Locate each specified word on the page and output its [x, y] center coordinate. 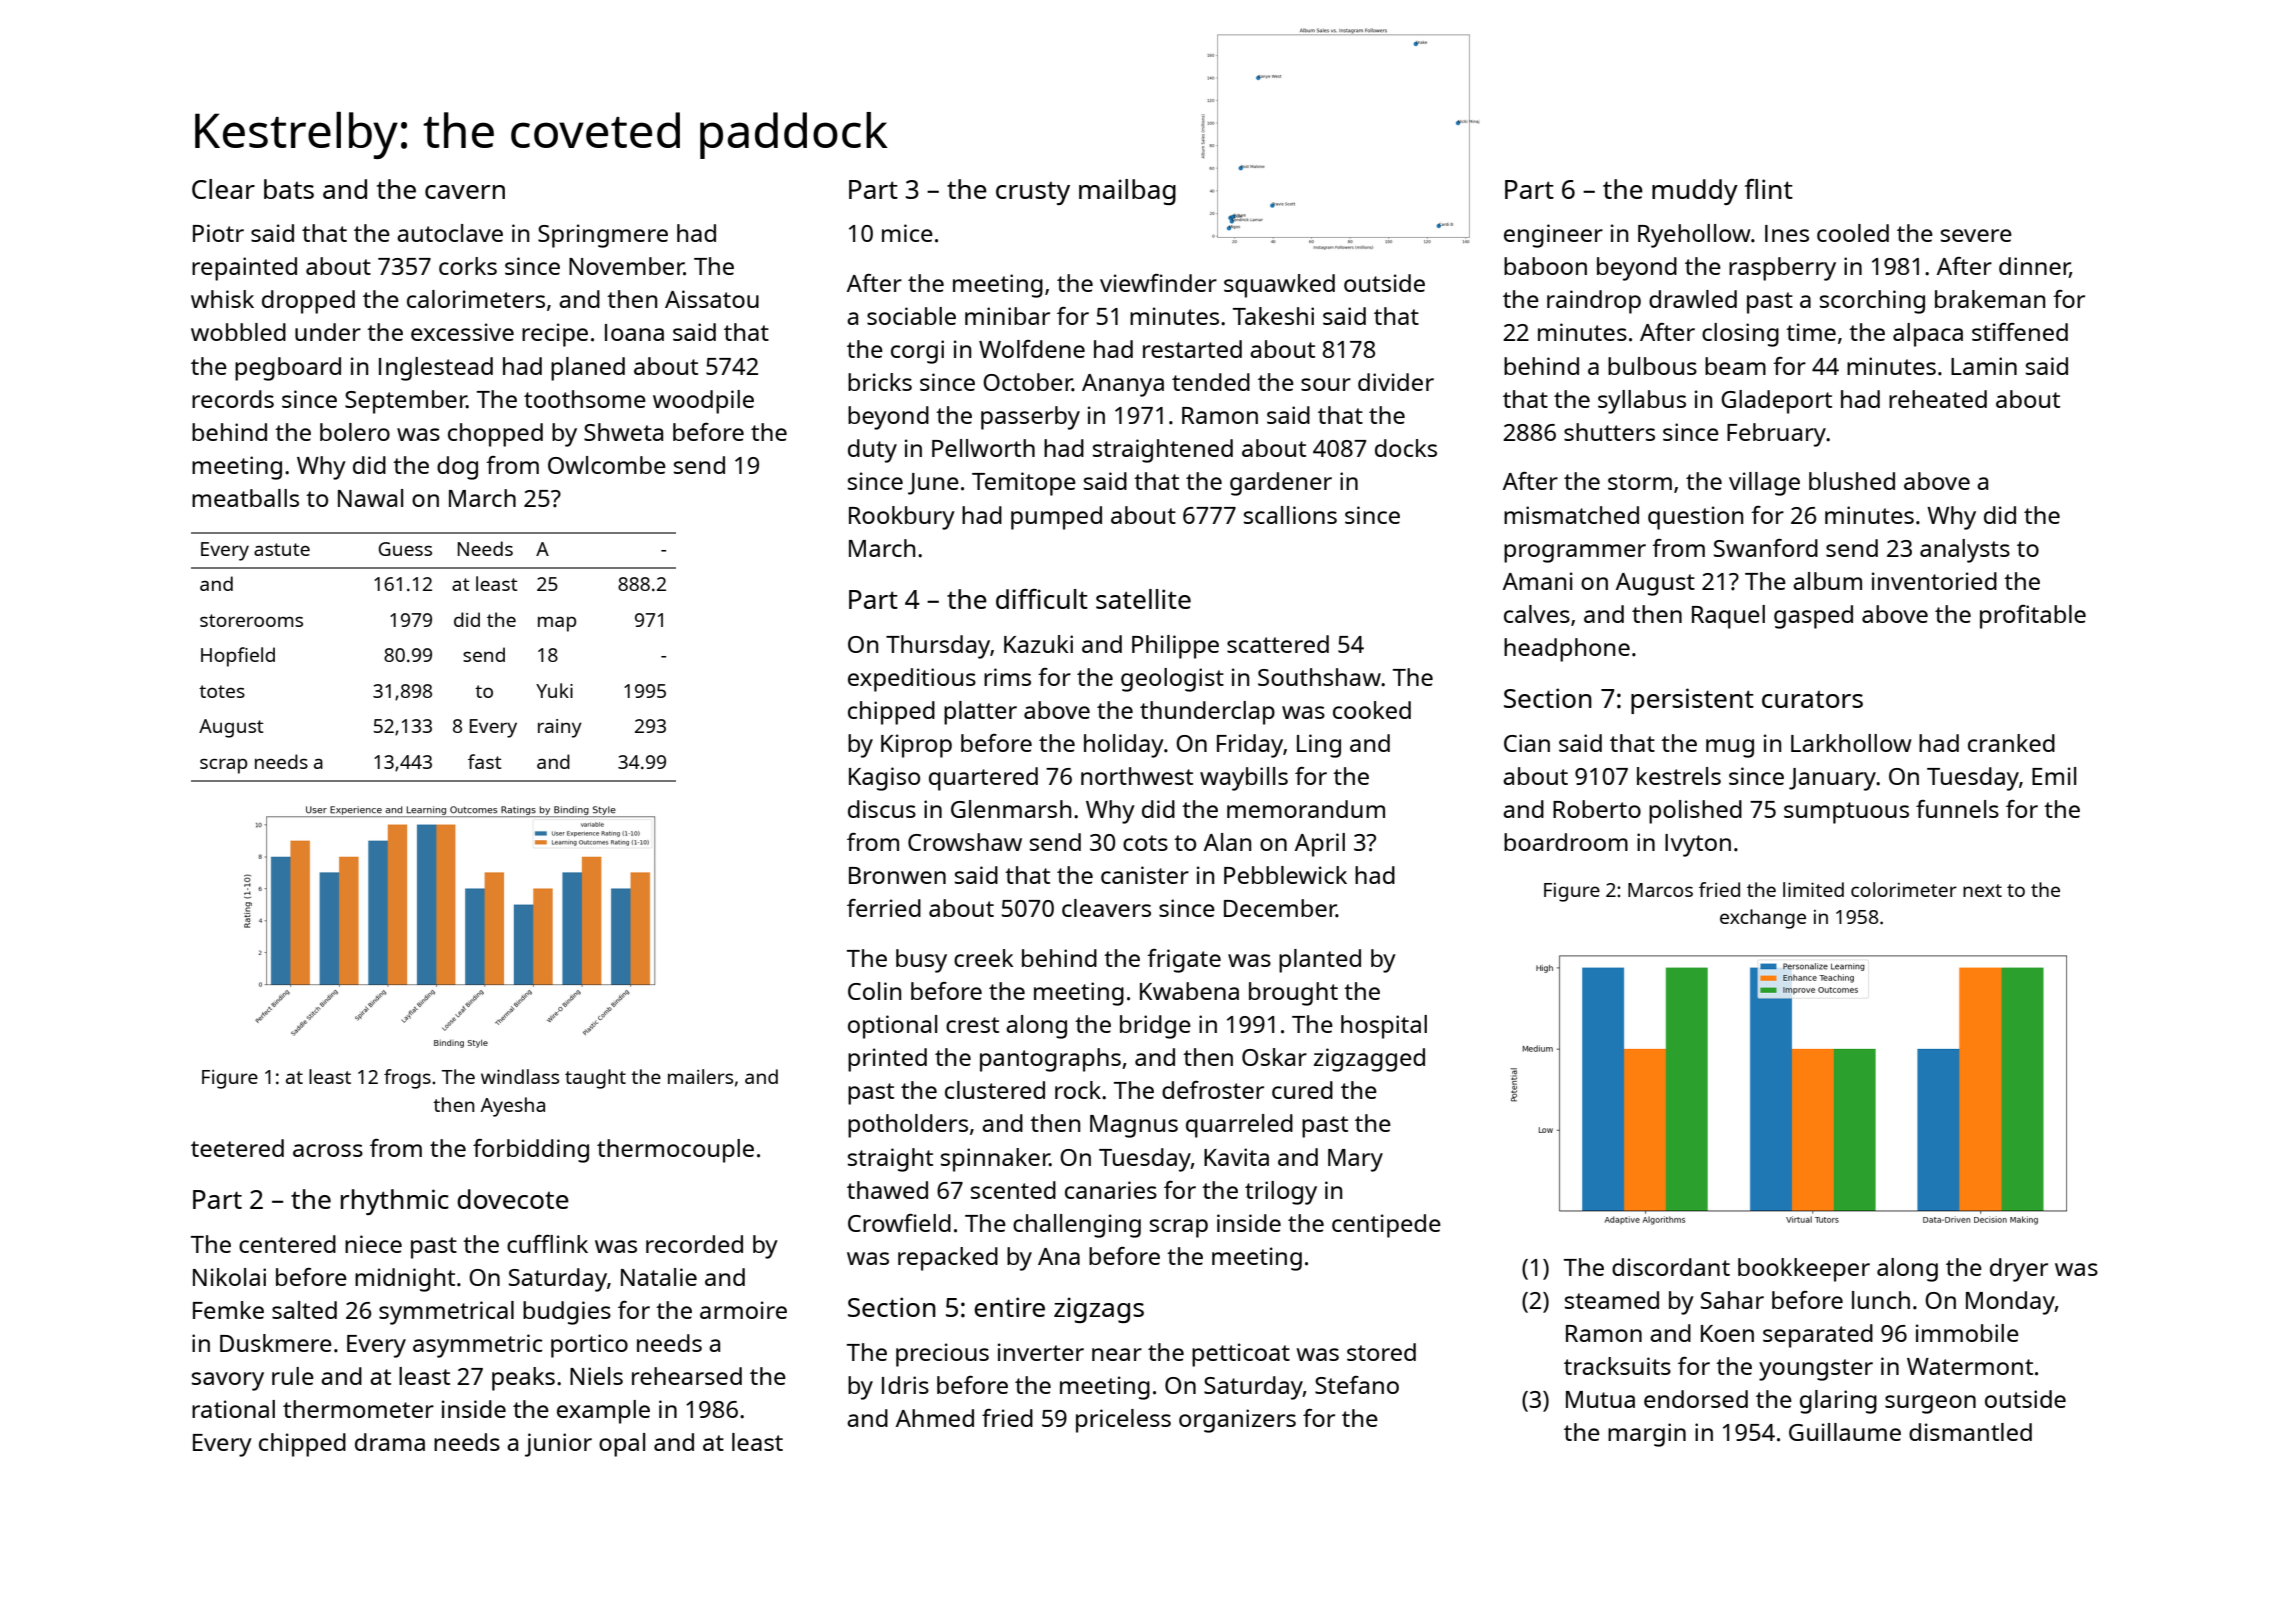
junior [558, 1445]
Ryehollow [1694, 236]
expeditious [912, 680]
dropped [308, 302]
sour [1326, 384]
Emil [2054, 776]
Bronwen [897, 875]
